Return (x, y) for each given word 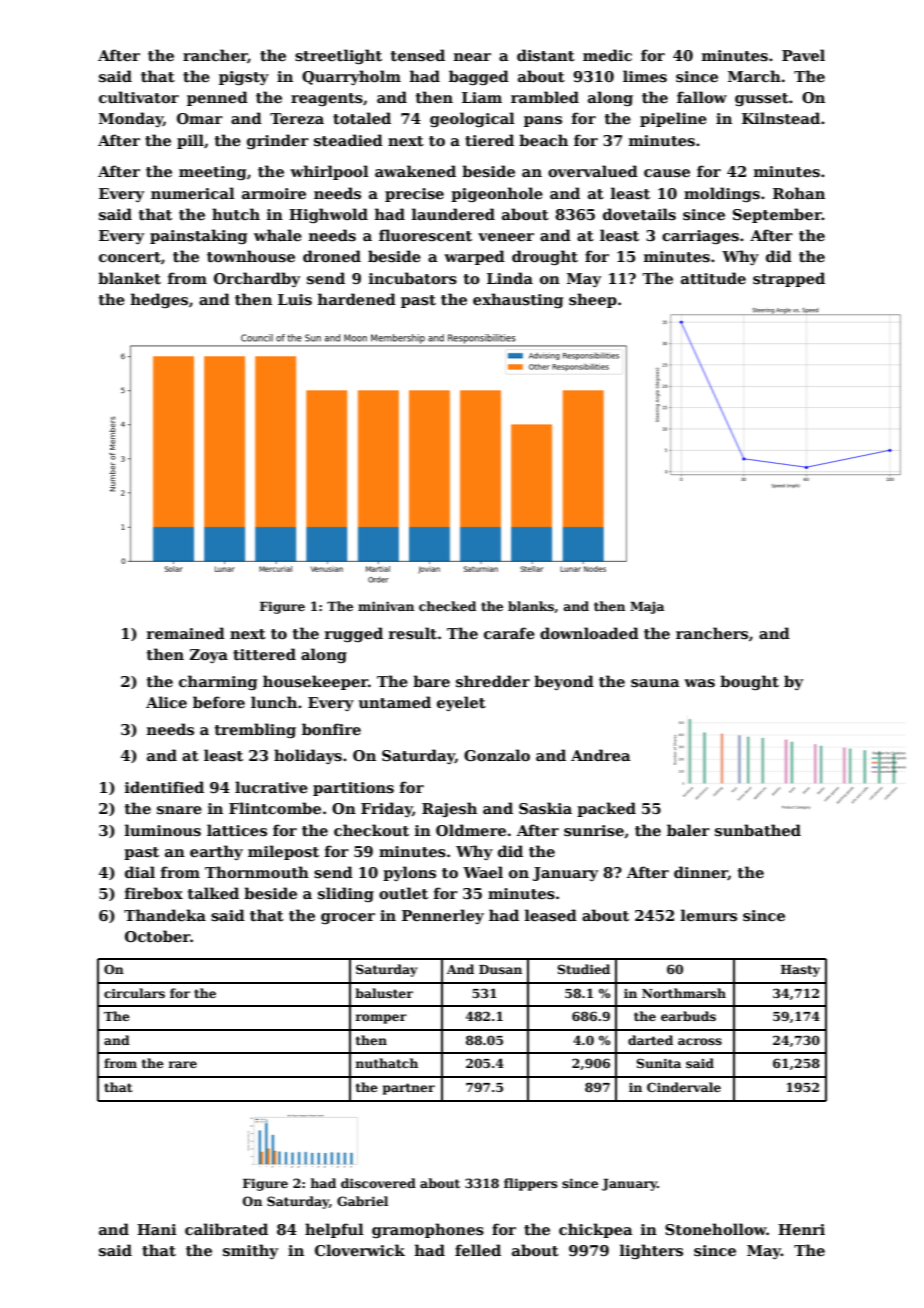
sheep (593, 300)
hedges (159, 300)
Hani (157, 1229)
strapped (789, 279)
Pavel (803, 55)
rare (182, 1064)
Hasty (800, 971)
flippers (530, 1184)
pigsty (244, 78)
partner (409, 1089)
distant (546, 55)
